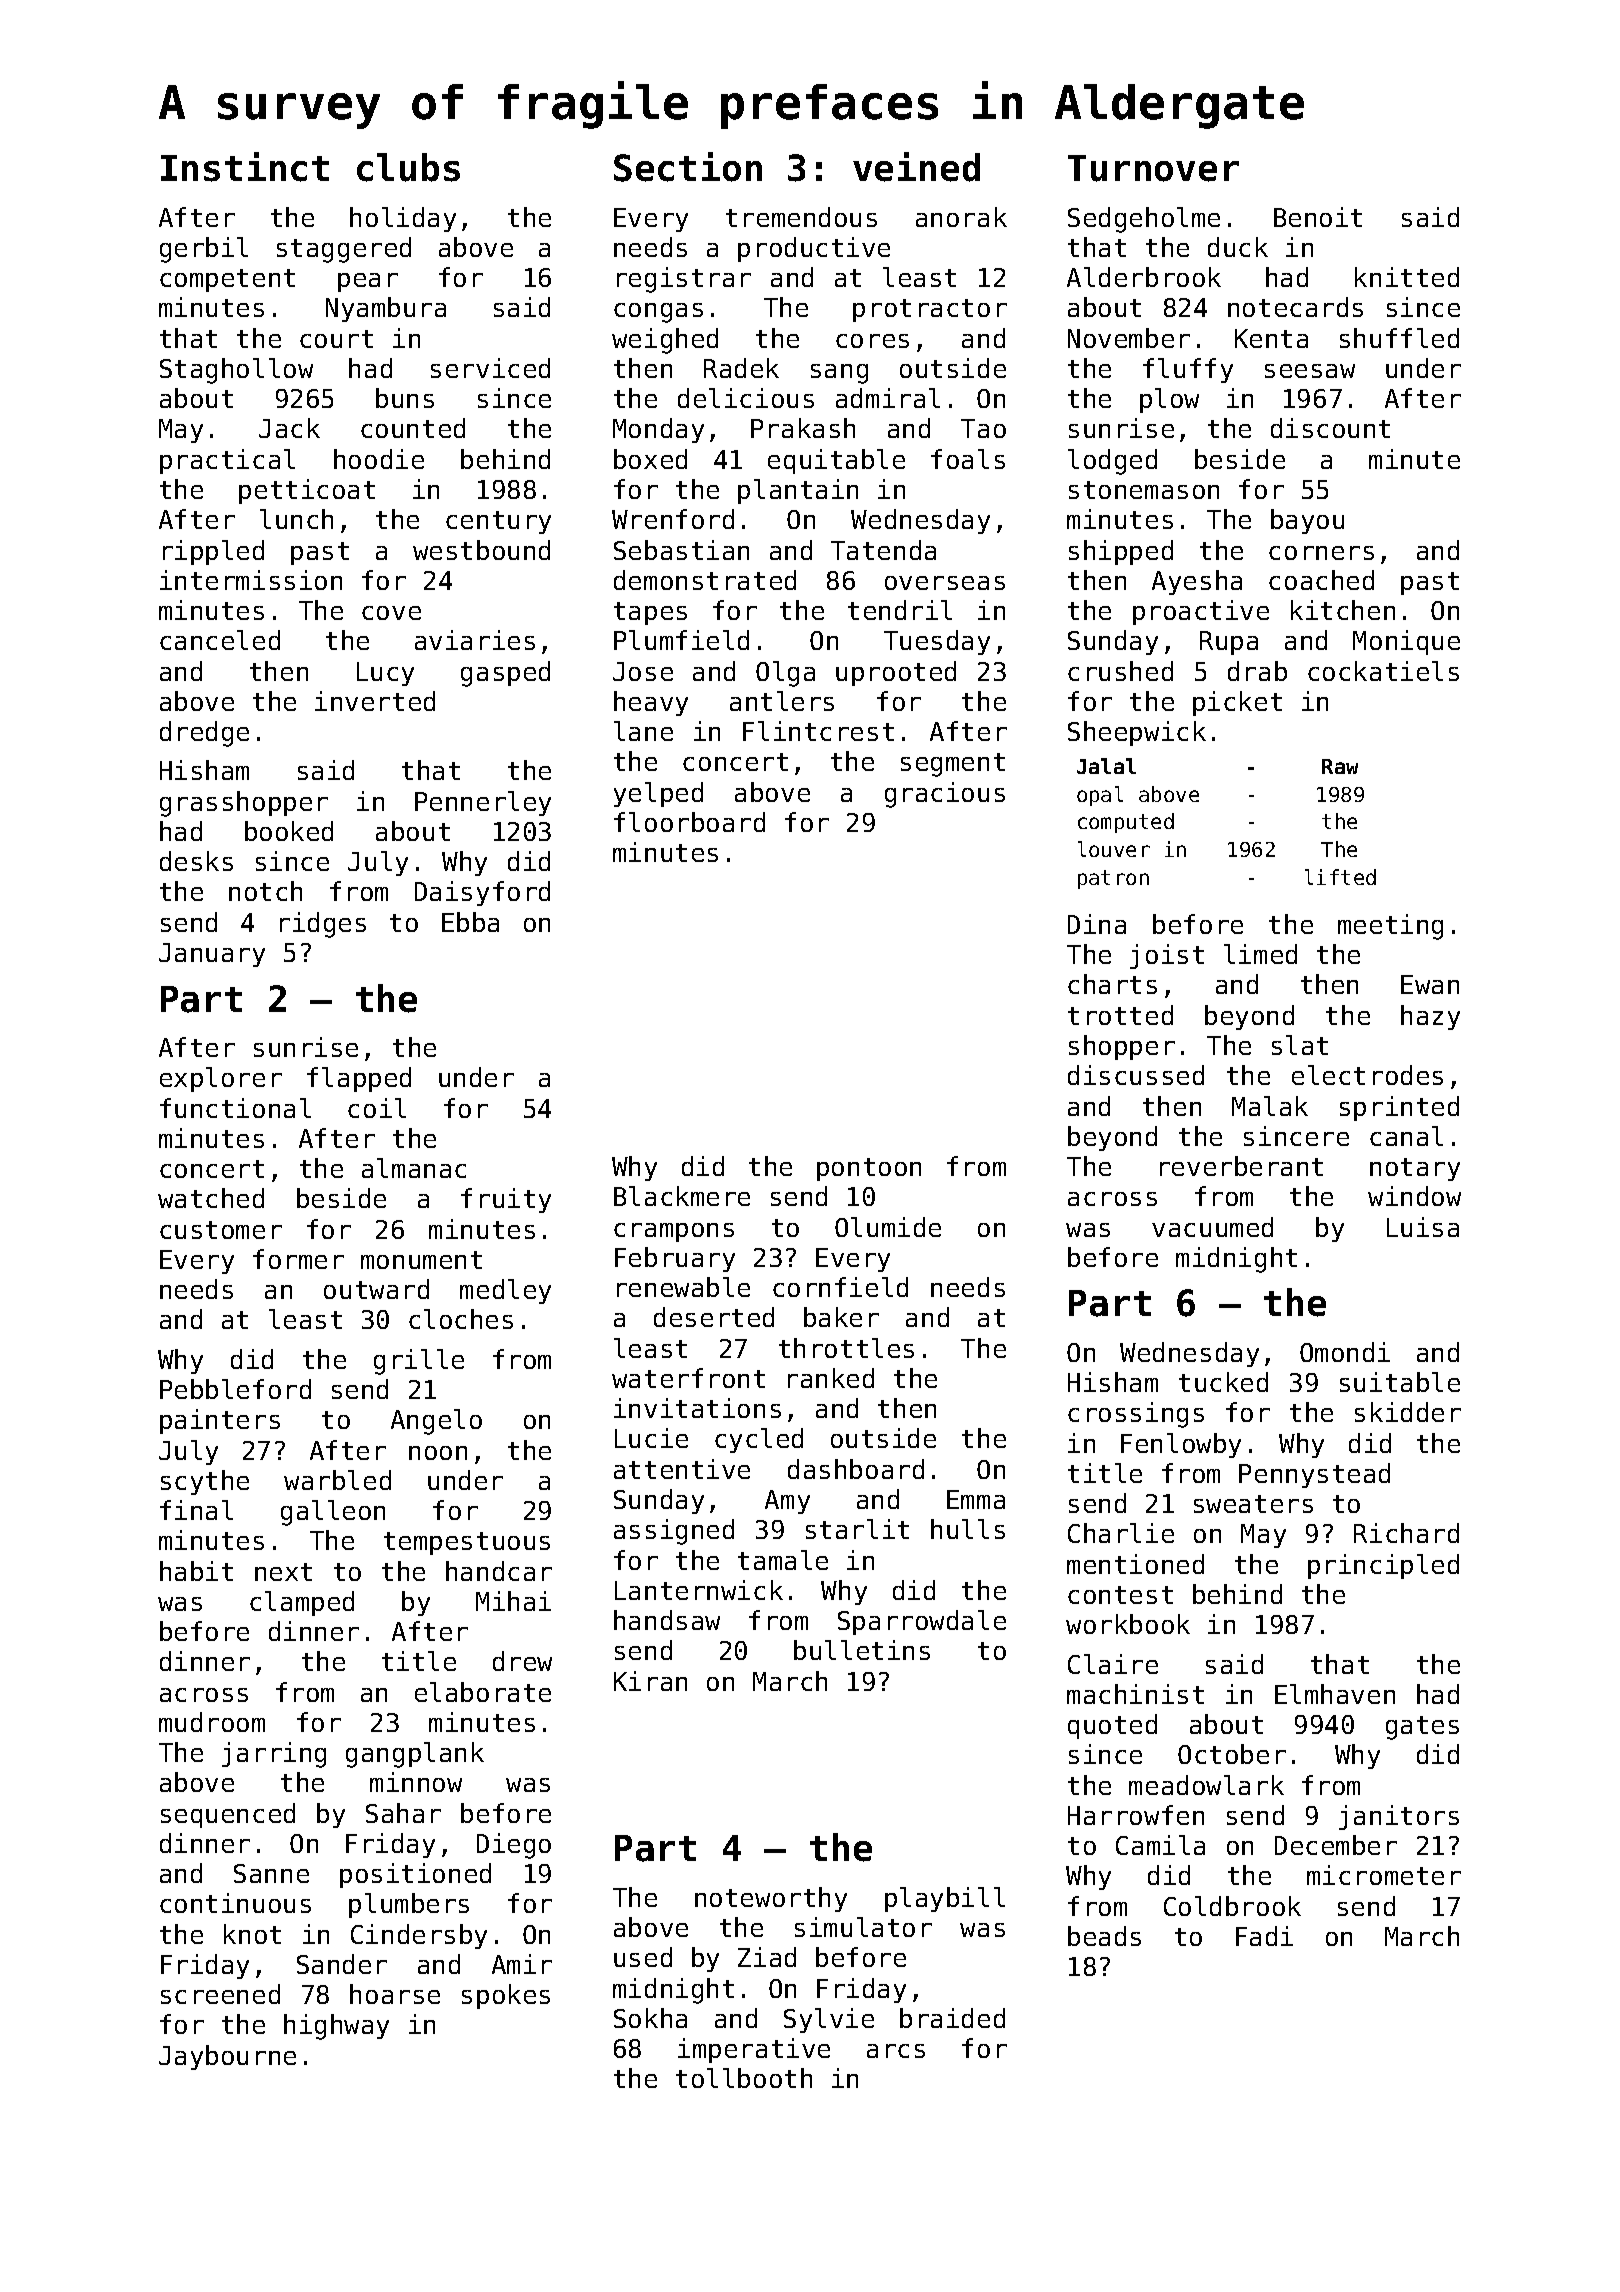 The height and width of the screenshot is (2292, 1620). I want to click on highway, so click(336, 2027).
